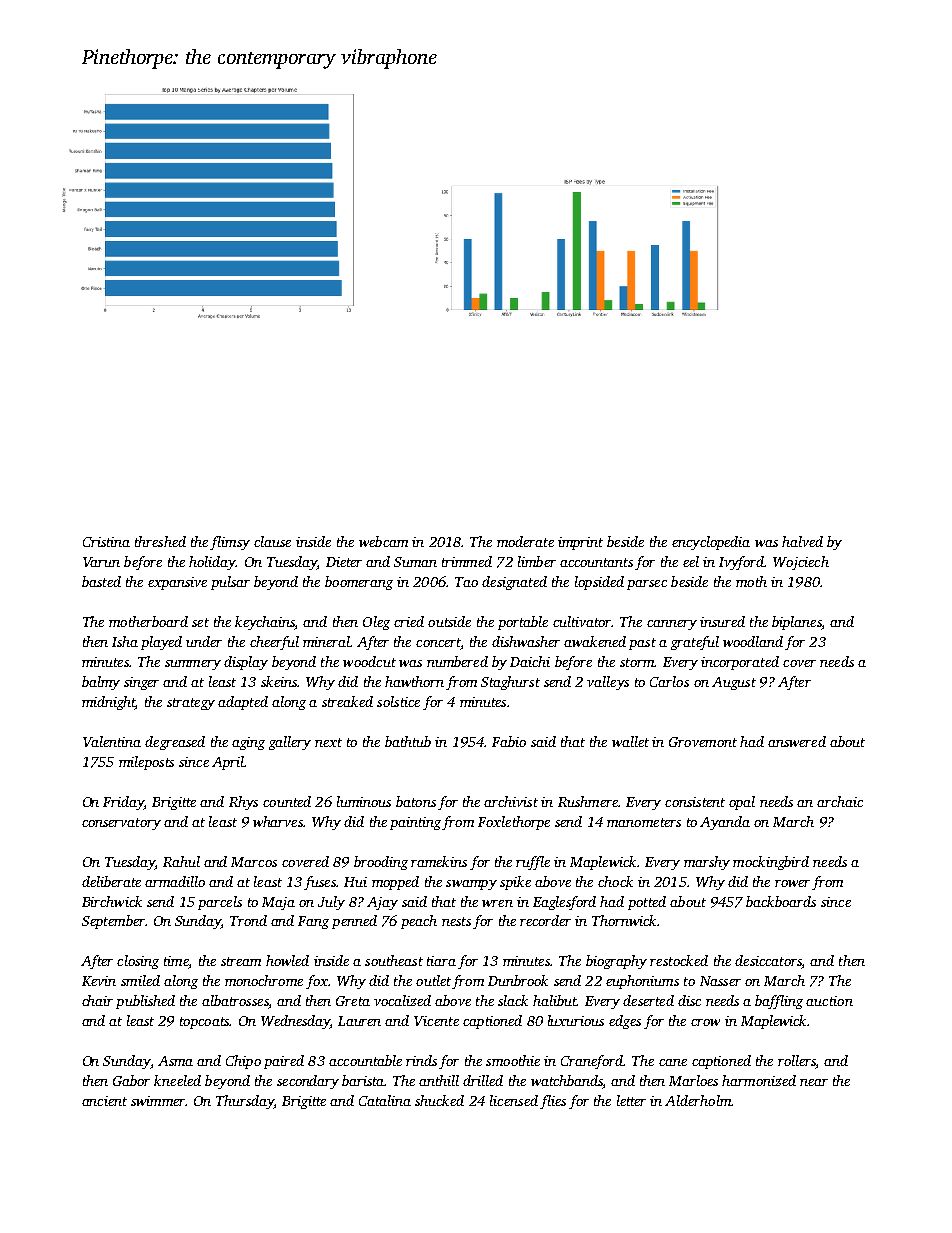 The image size is (952, 1233). What do you see at coordinates (278, 821) in the screenshot?
I see `wharves` at bounding box center [278, 821].
